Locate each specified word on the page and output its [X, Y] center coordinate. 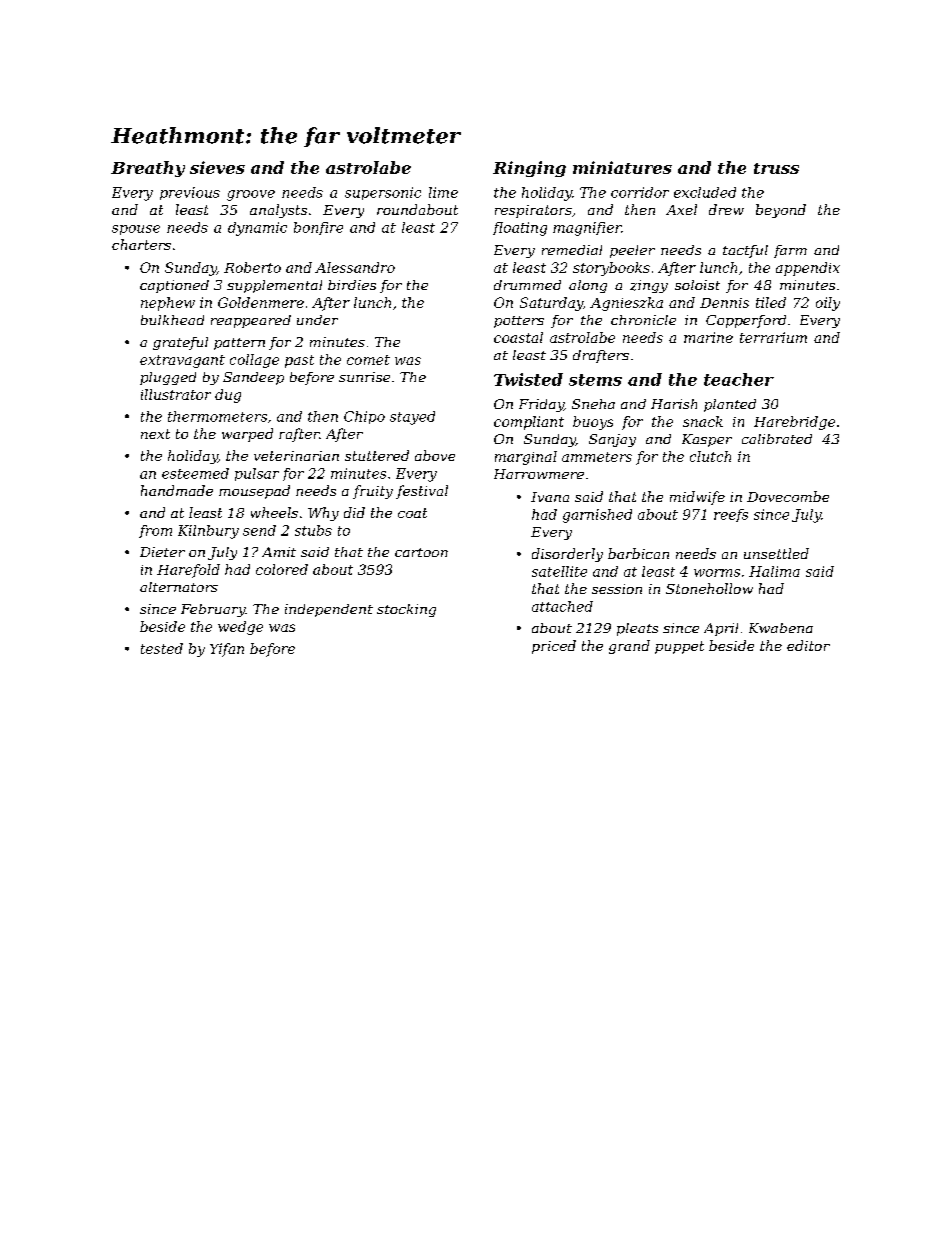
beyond [781, 211]
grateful [180, 343]
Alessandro [355, 267]
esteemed [195, 473]
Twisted [528, 379]
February [213, 610]
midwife [697, 498]
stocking [406, 610]
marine [708, 337]
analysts [278, 211]
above [435, 455]
